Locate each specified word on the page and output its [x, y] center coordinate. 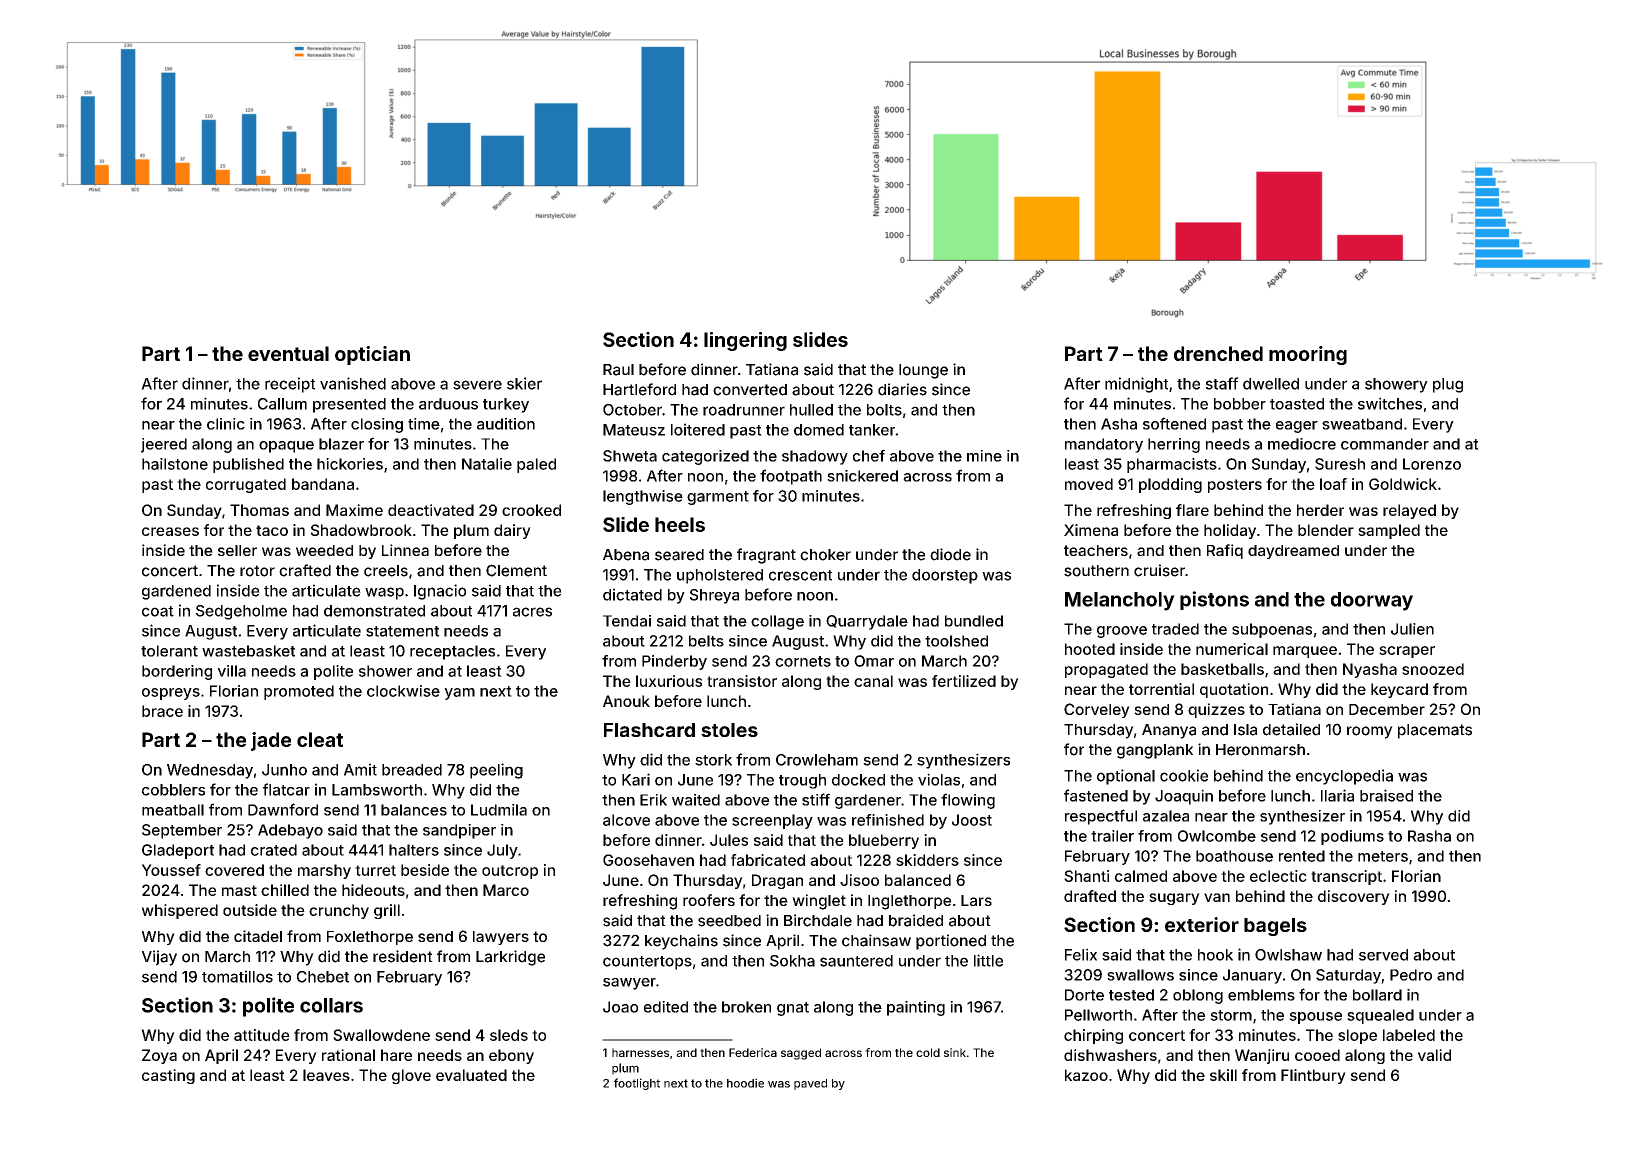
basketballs [1222, 669]
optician [372, 355]
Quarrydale [867, 622]
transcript [1346, 877]
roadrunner [744, 410]
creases [170, 531]
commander [1385, 444]
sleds [509, 1035]
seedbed [729, 921]
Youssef [171, 870]
